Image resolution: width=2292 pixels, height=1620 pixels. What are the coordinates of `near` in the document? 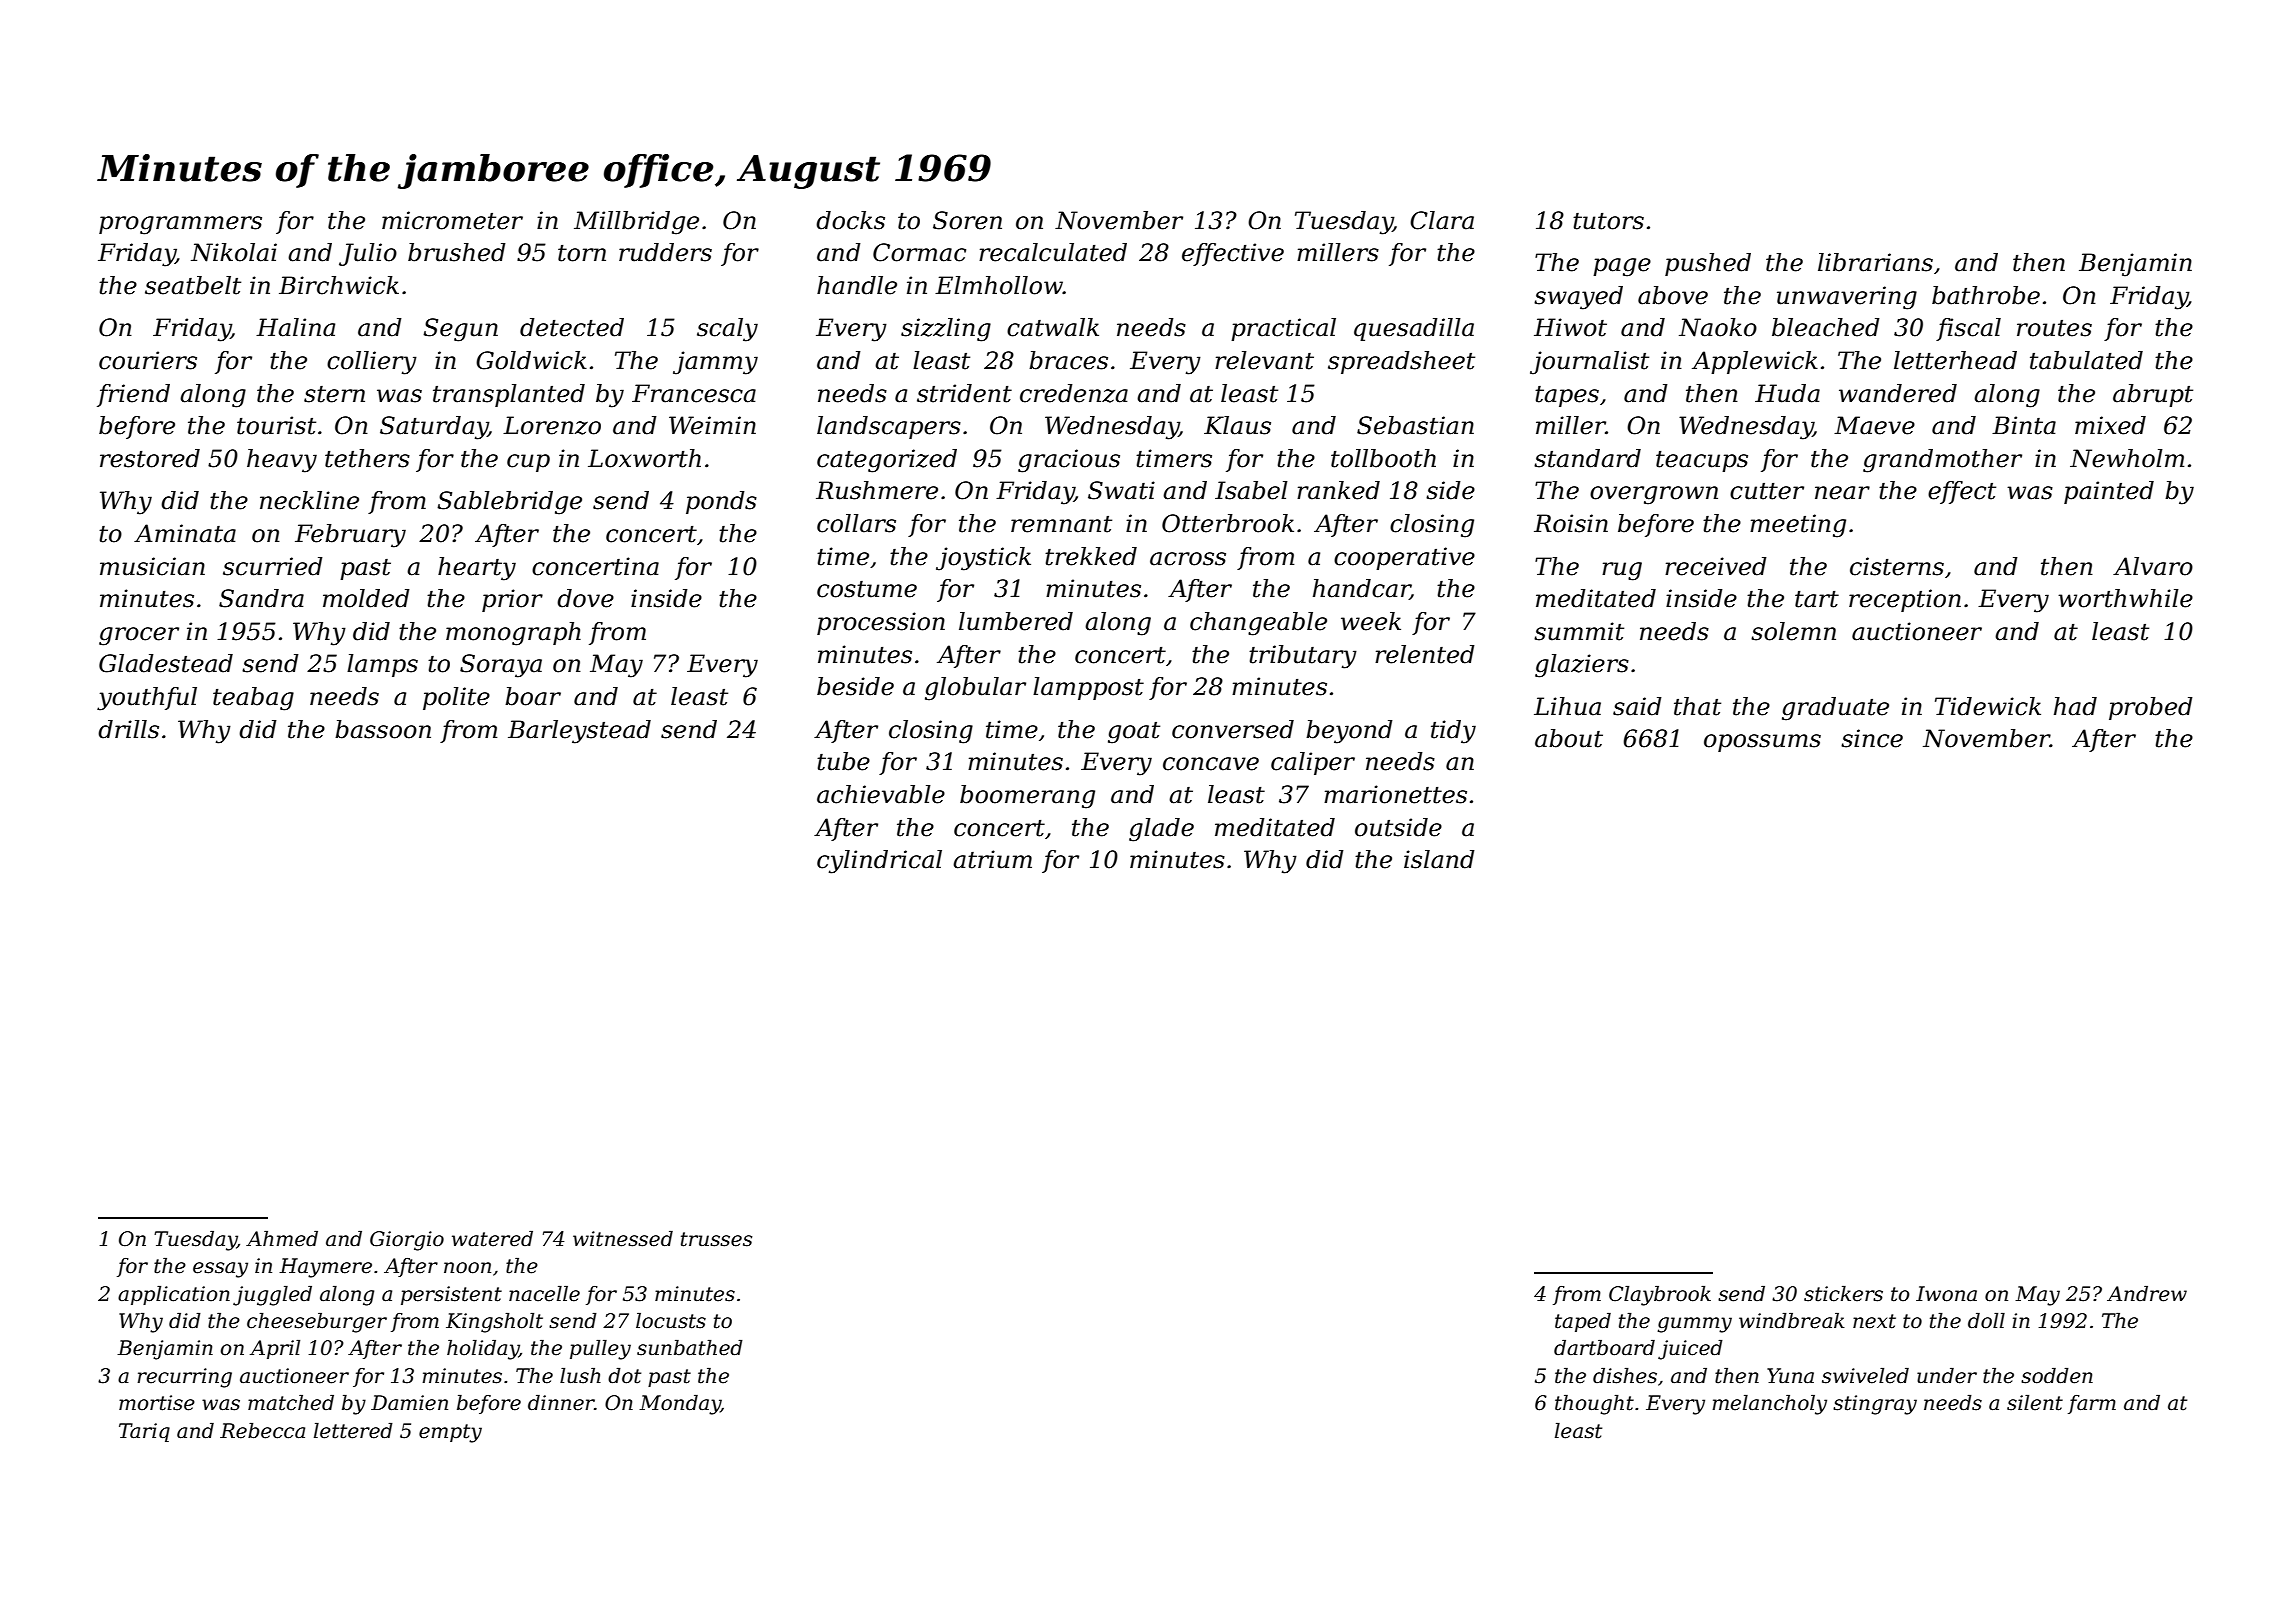 It's located at (1842, 493).
